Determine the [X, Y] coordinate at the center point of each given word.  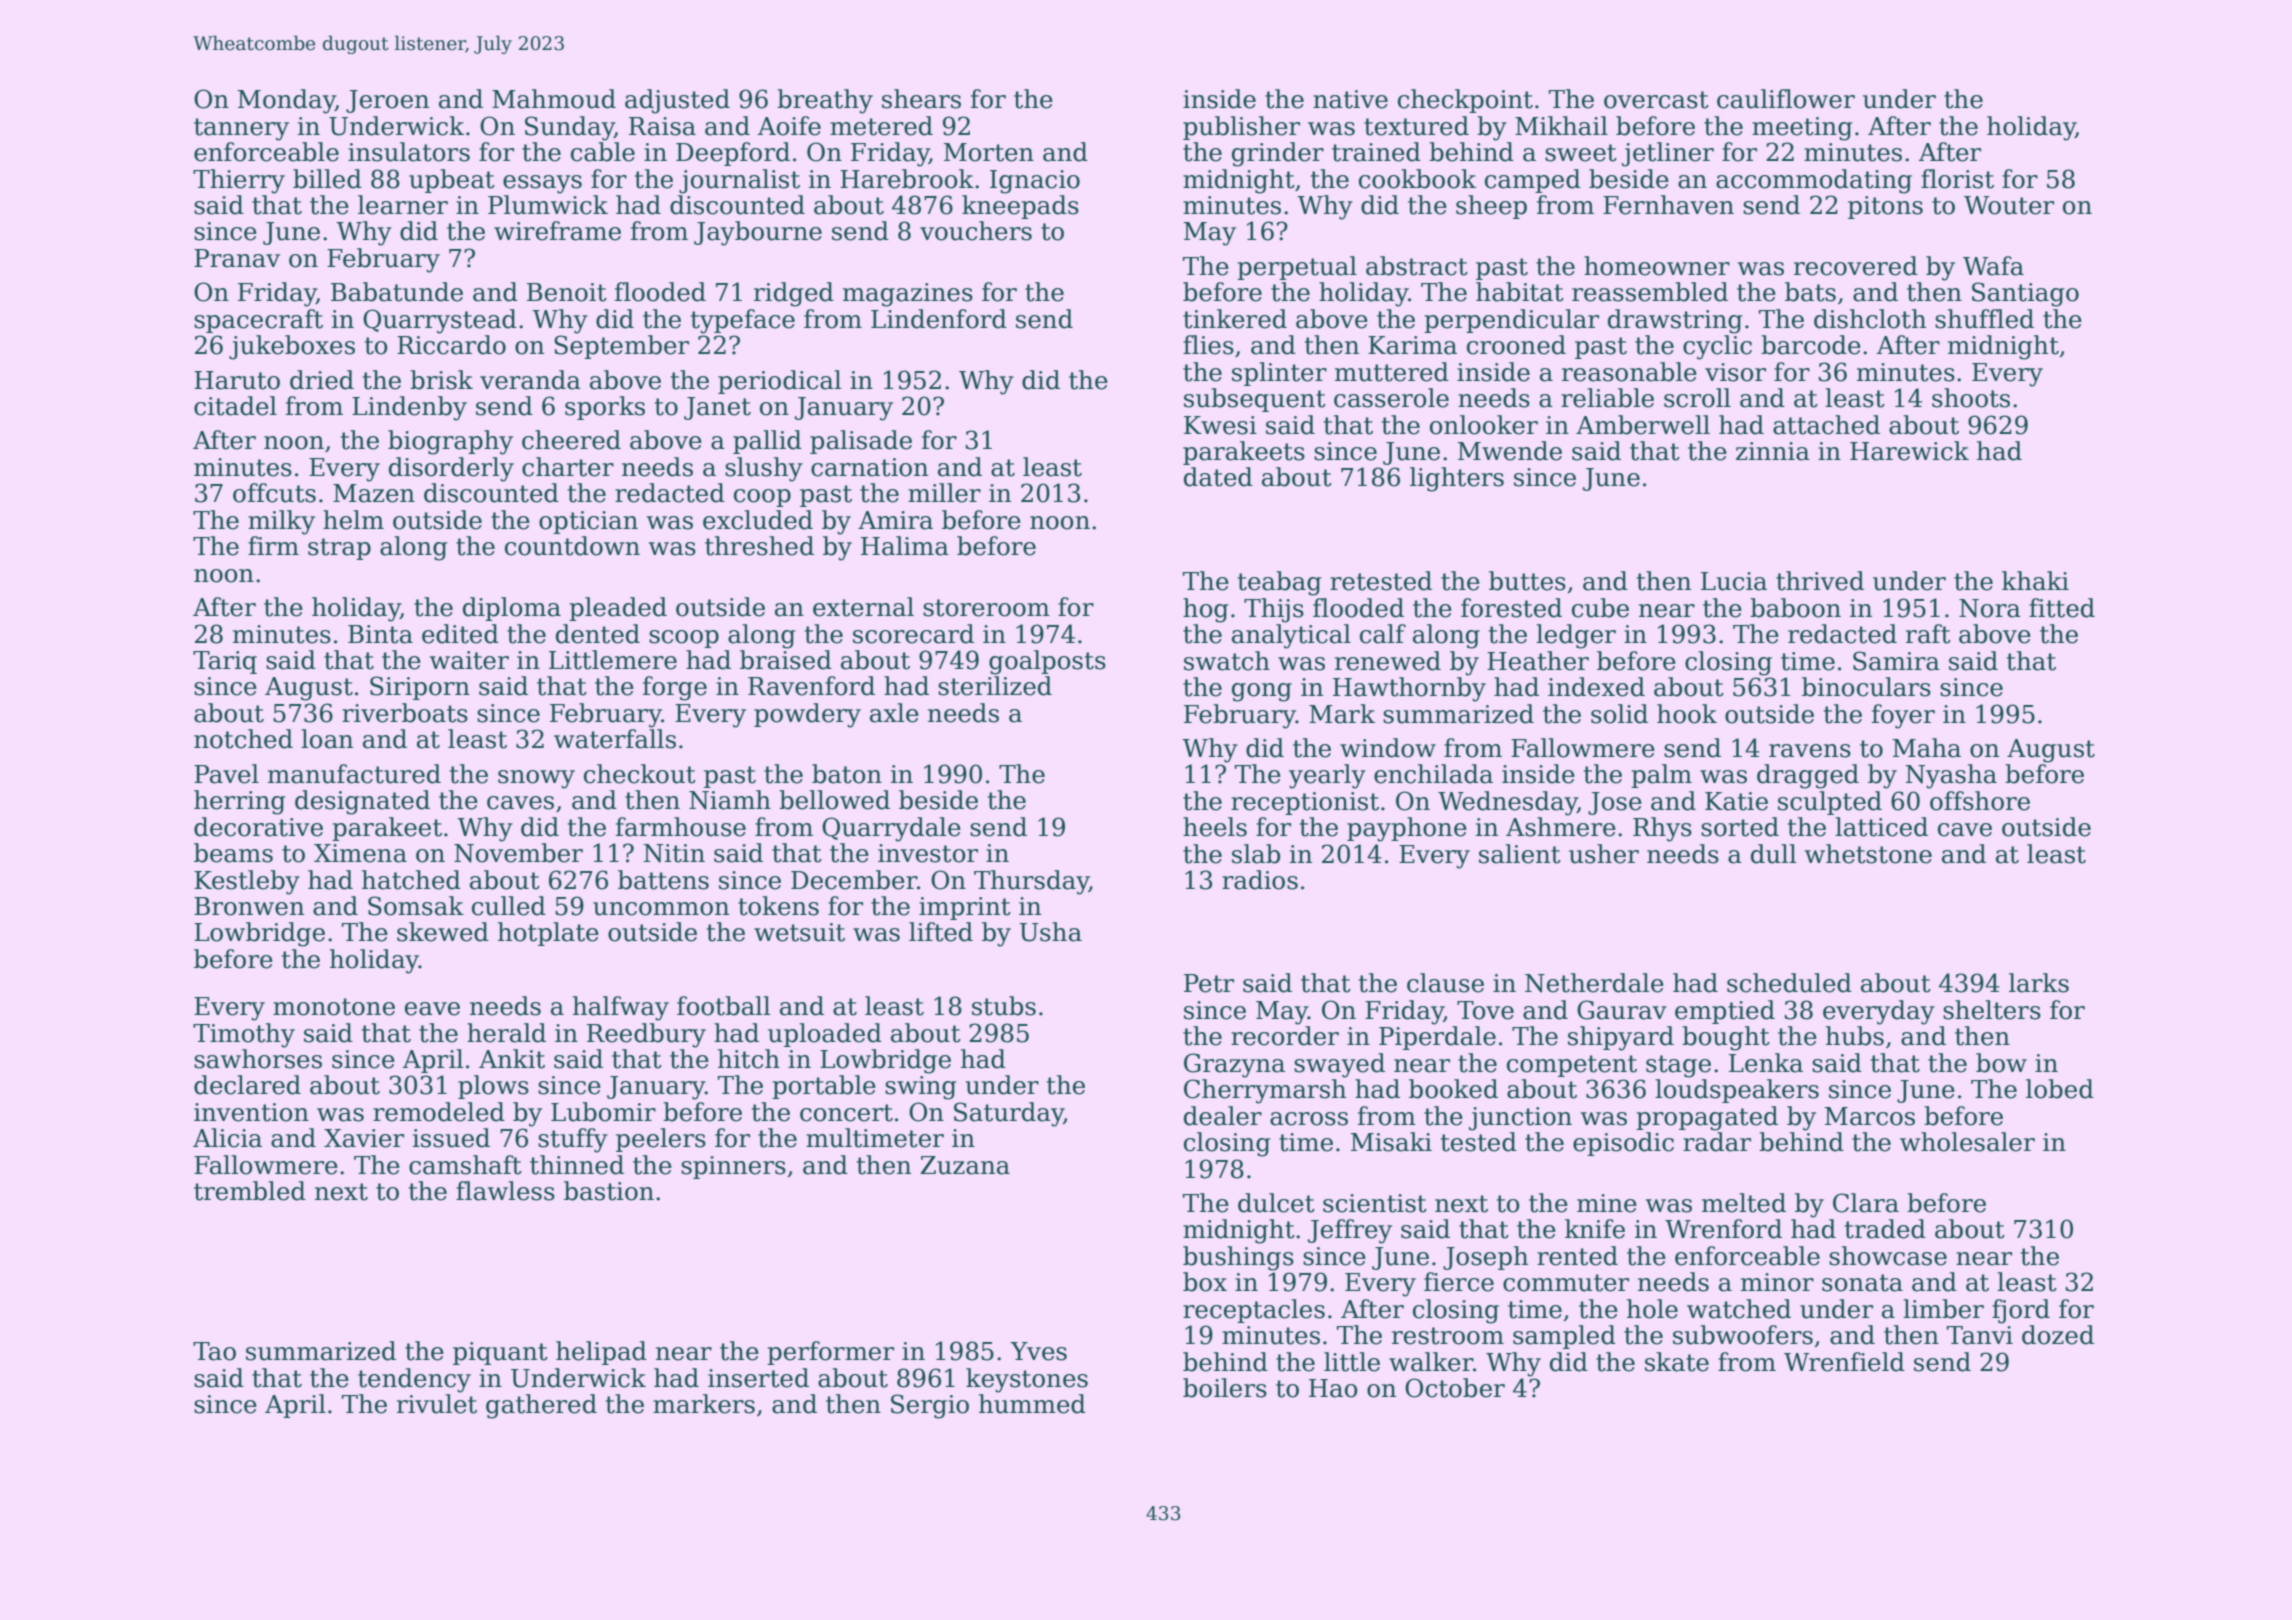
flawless [505, 1191]
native [1350, 99]
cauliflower [1786, 99]
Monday [286, 101]
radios [1260, 880]
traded [1885, 1229]
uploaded [825, 1035]
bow [2001, 1063]
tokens [778, 906]
